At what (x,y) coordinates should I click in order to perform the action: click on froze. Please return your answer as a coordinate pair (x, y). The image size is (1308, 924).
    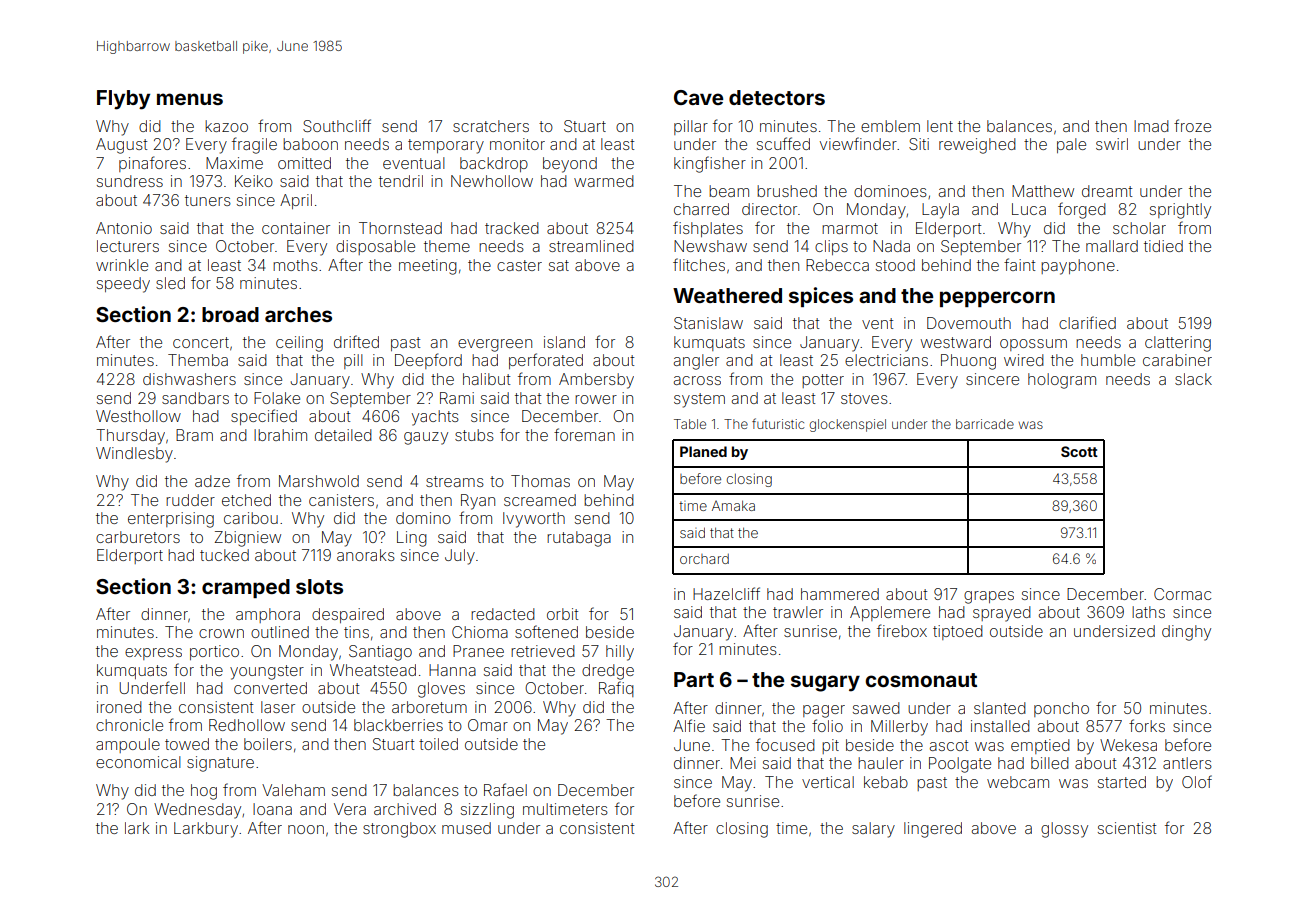
    Looking at the image, I should click on (1192, 125).
